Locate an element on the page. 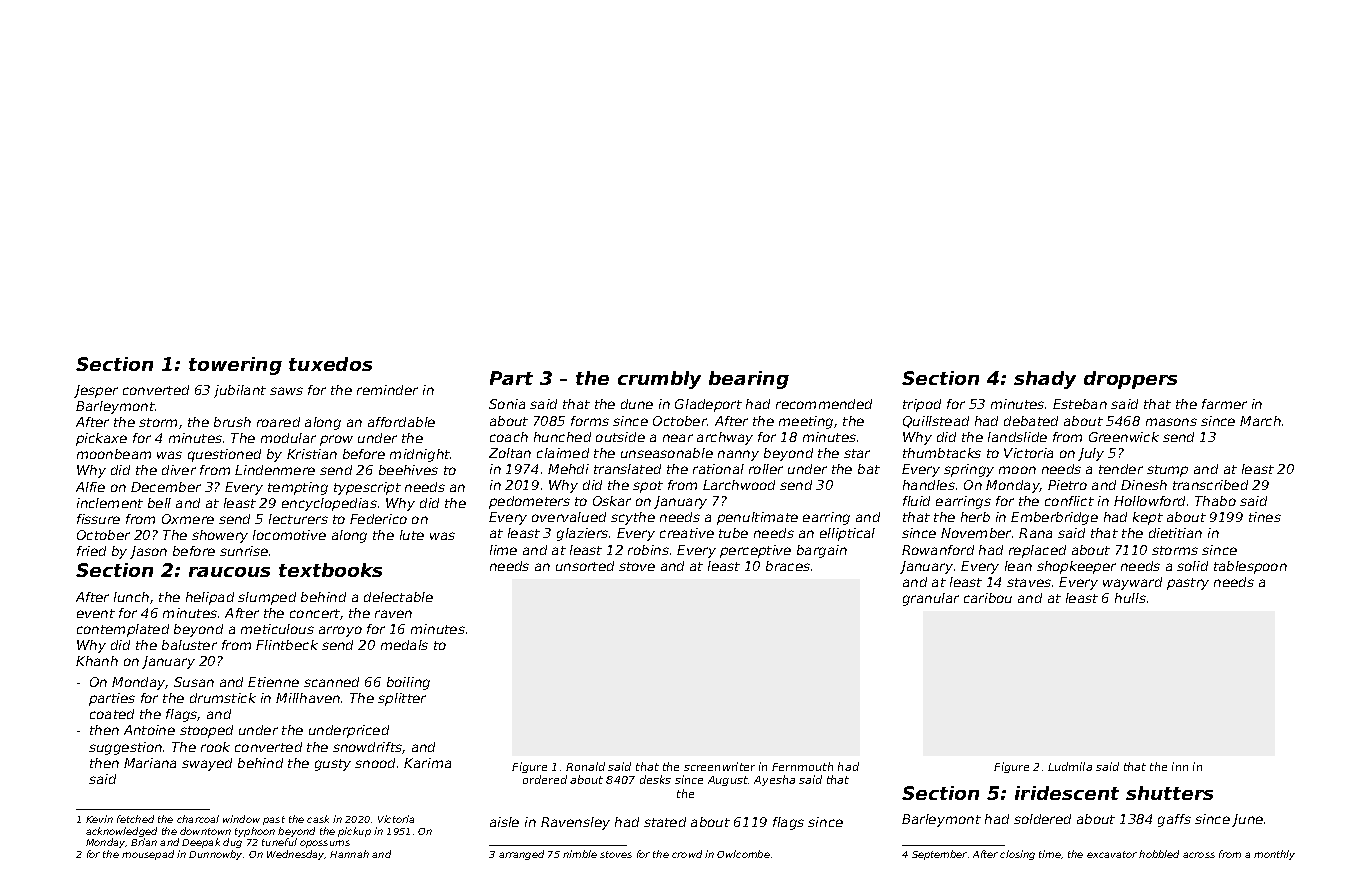  nimble is located at coordinates (580, 854).
